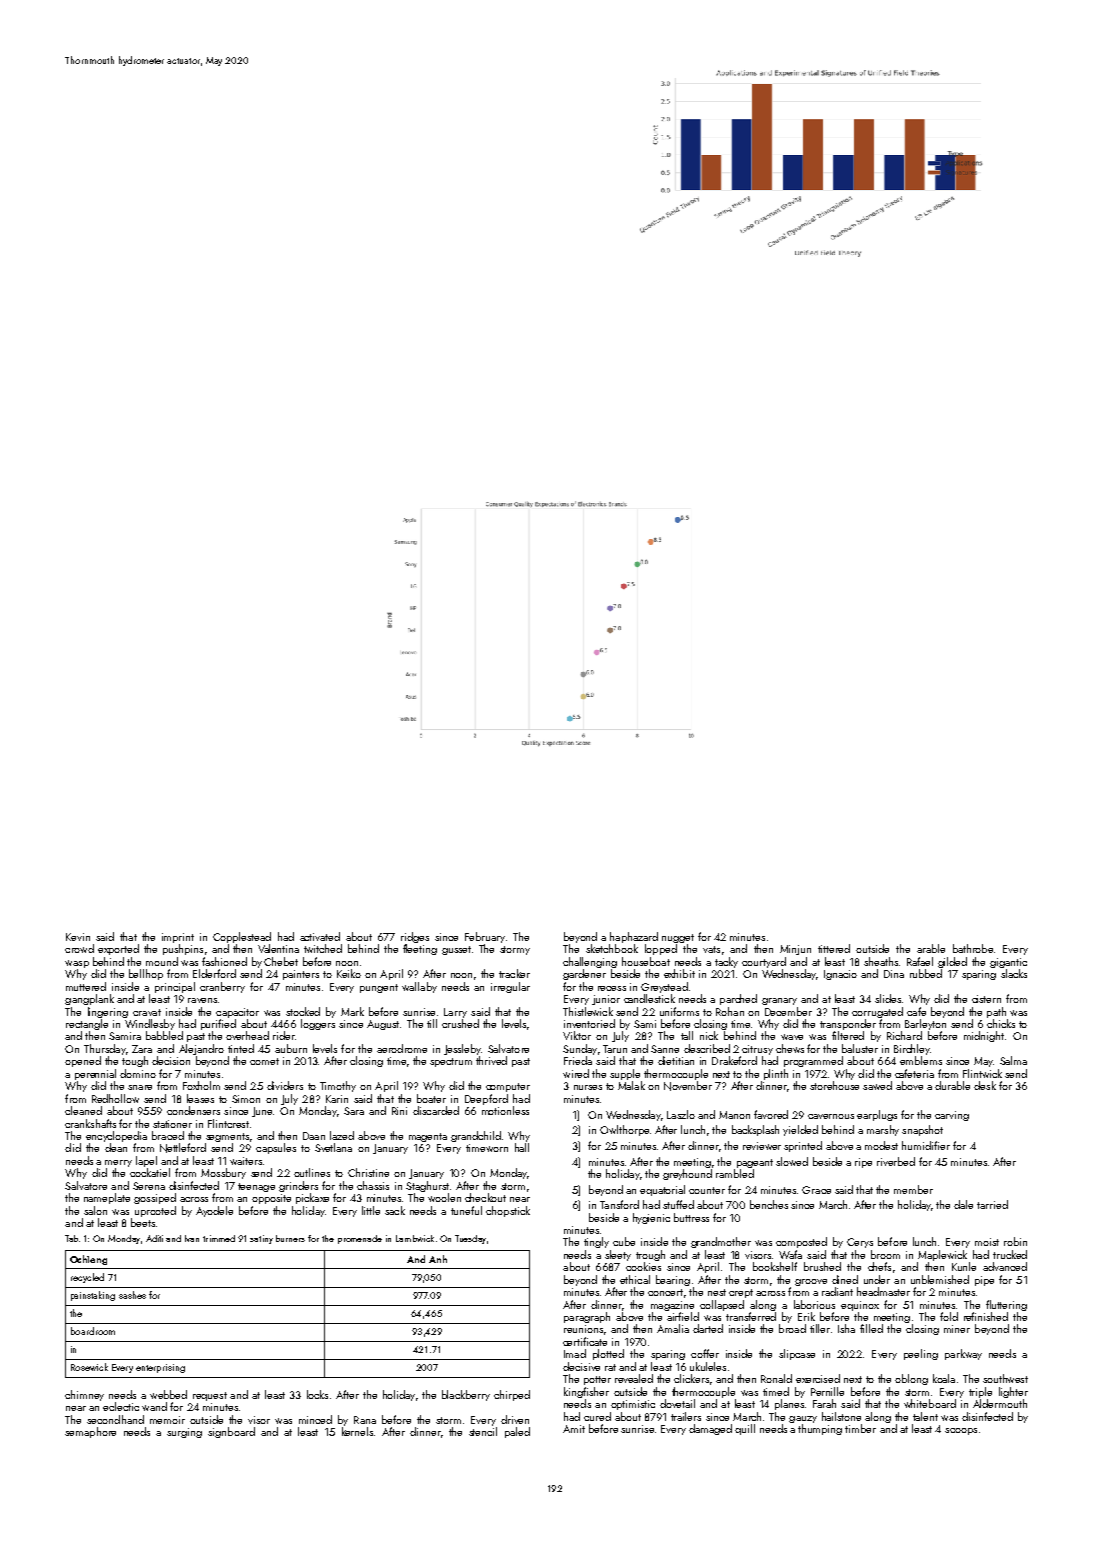 The width and height of the page is (1093, 1545). I want to click on programmed, so click(813, 1061).
